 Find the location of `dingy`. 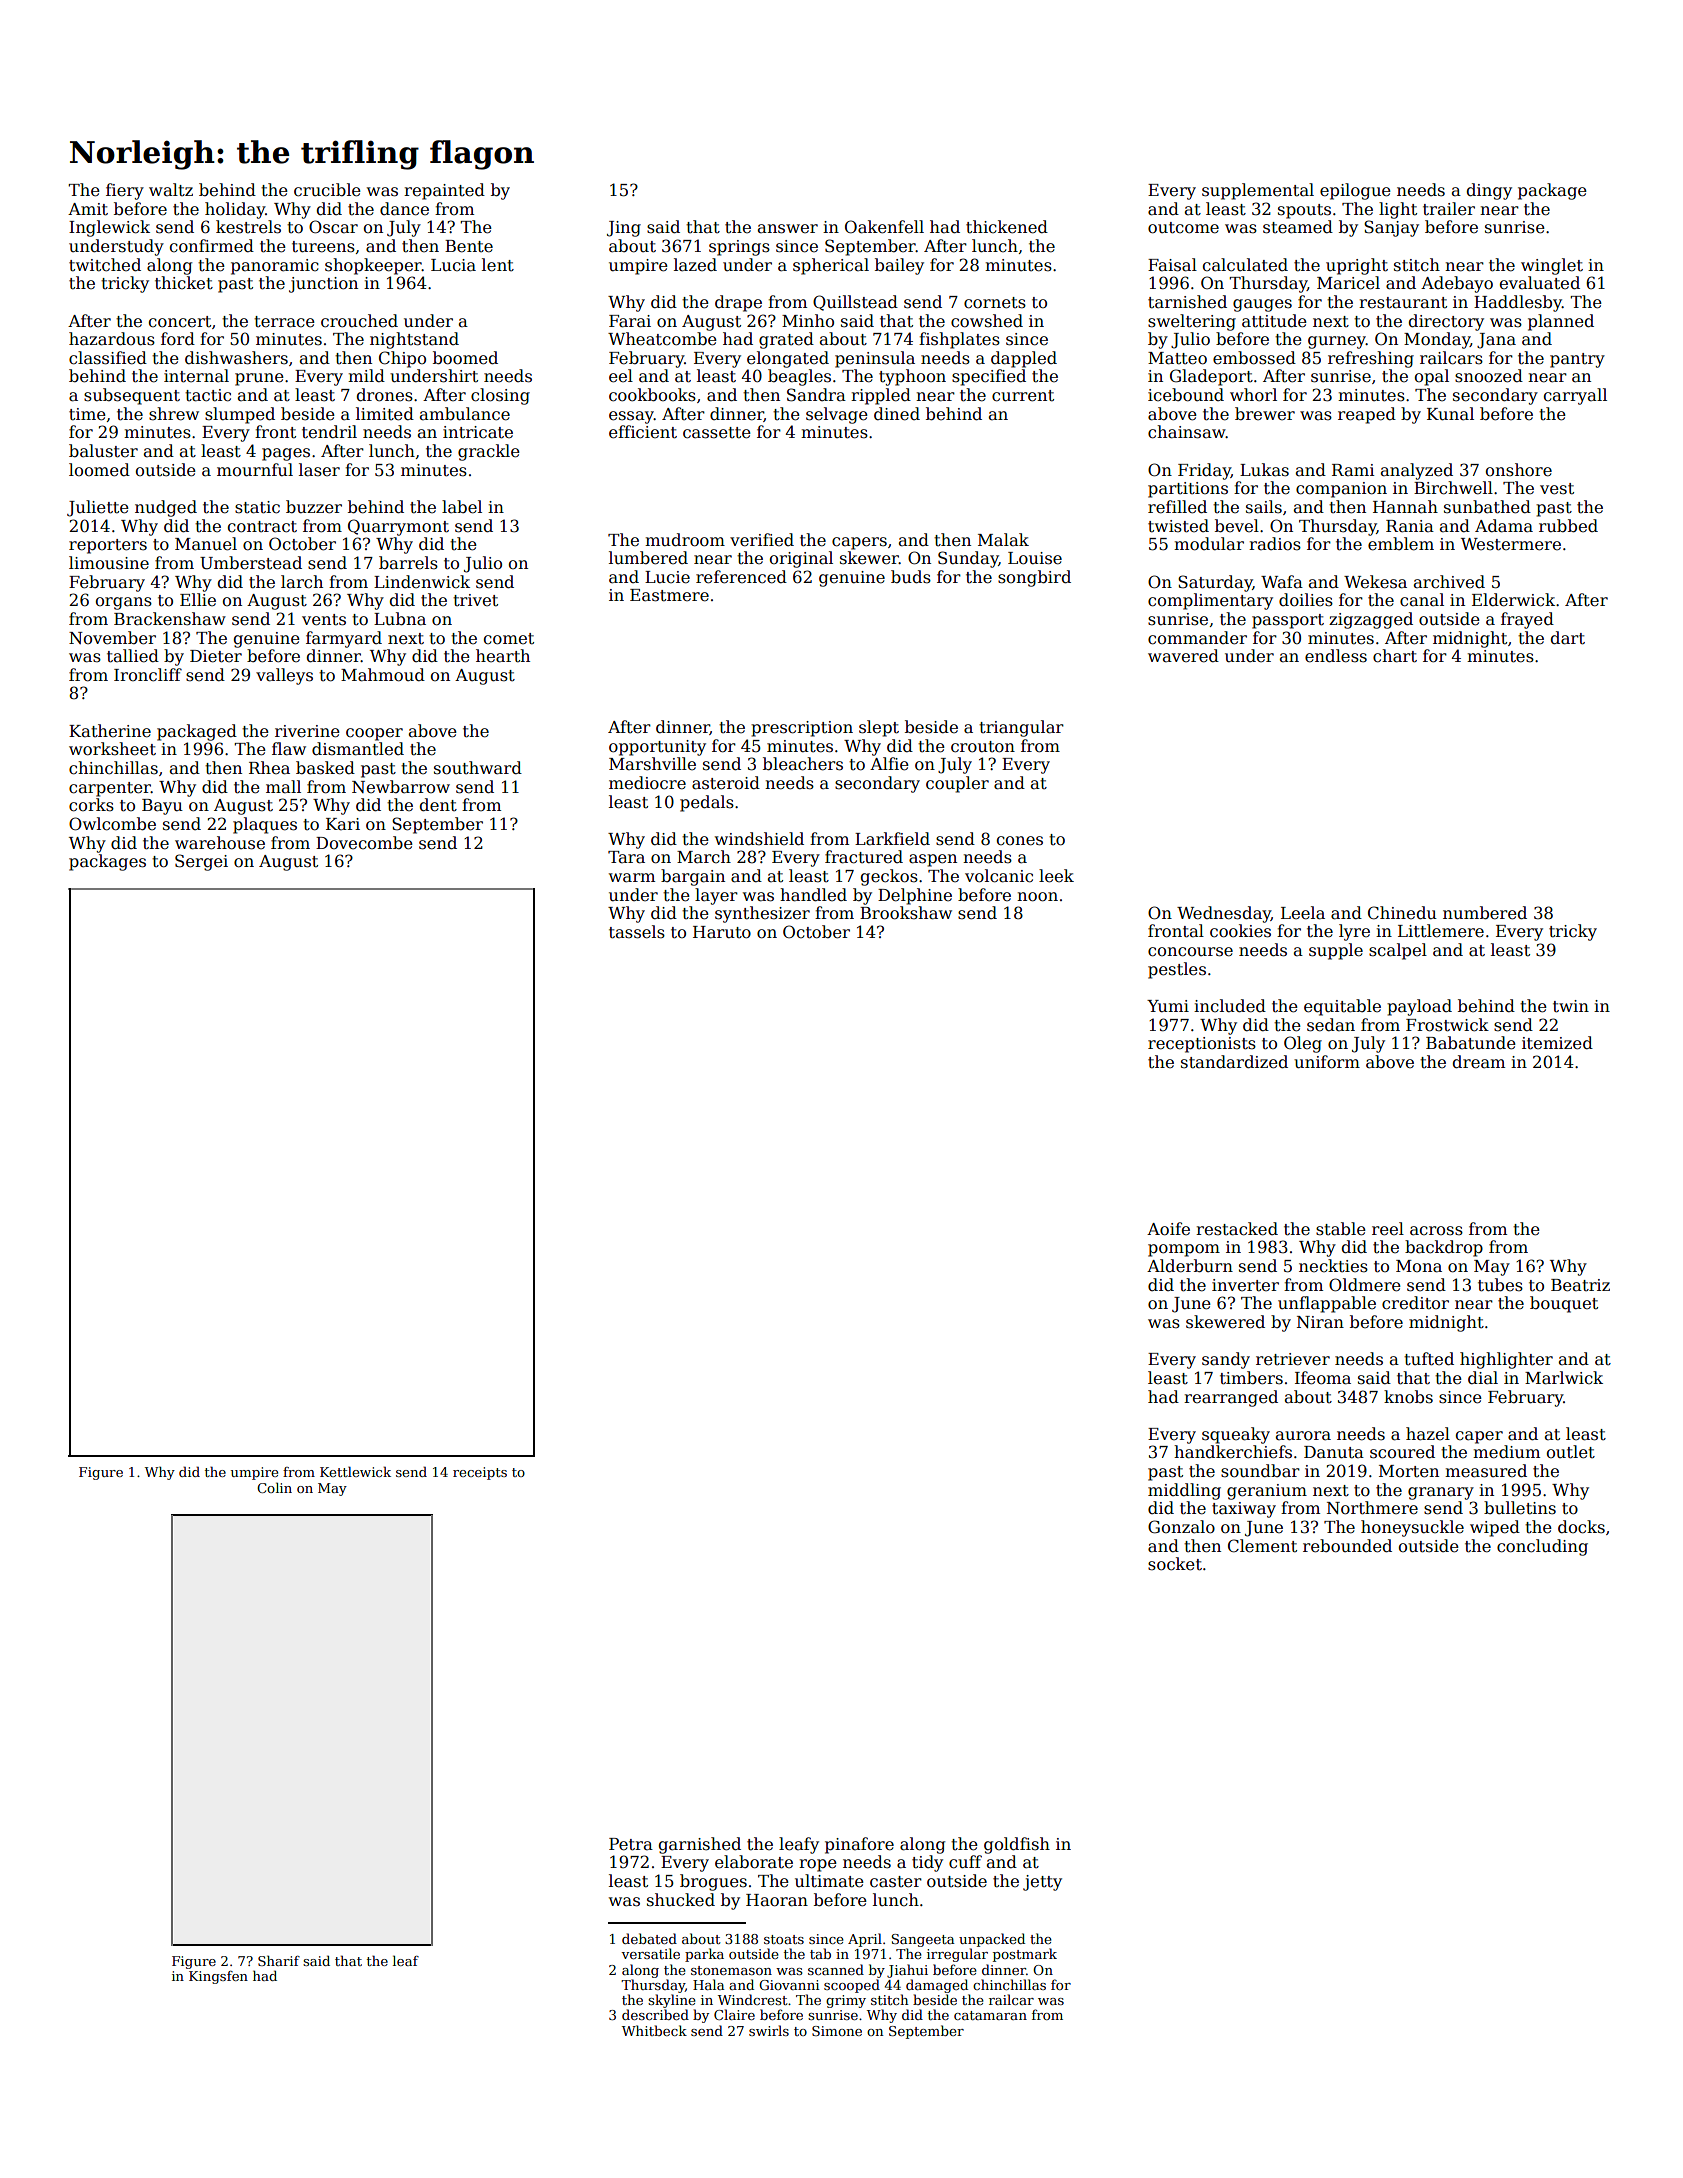

dingy is located at coordinates (1489, 191).
